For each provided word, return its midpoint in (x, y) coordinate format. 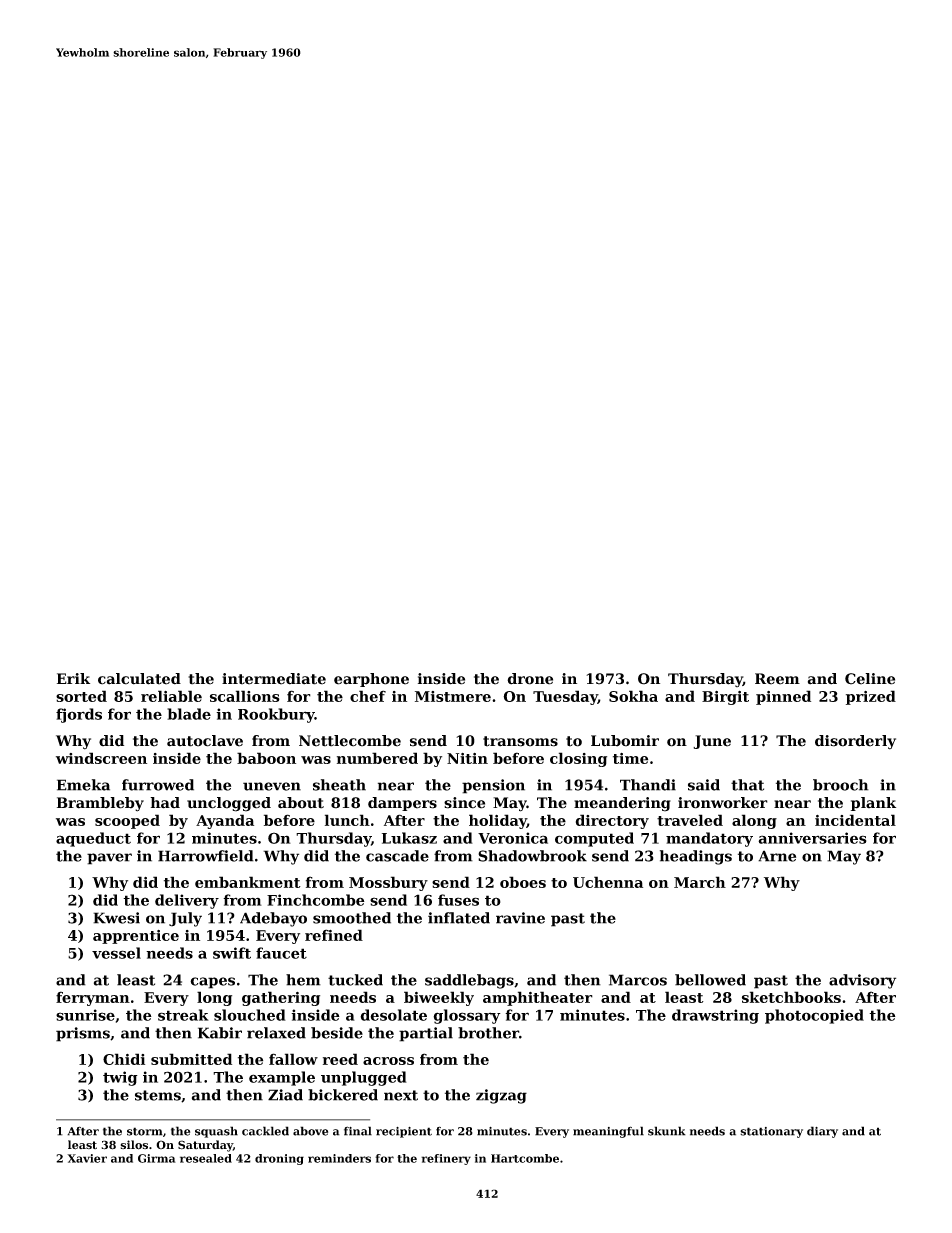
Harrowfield (206, 856)
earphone (371, 680)
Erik (73, 678)
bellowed (710, 980)
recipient (404, 1132)
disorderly (855, 742)
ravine (520, 918)
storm (145, 1131)
